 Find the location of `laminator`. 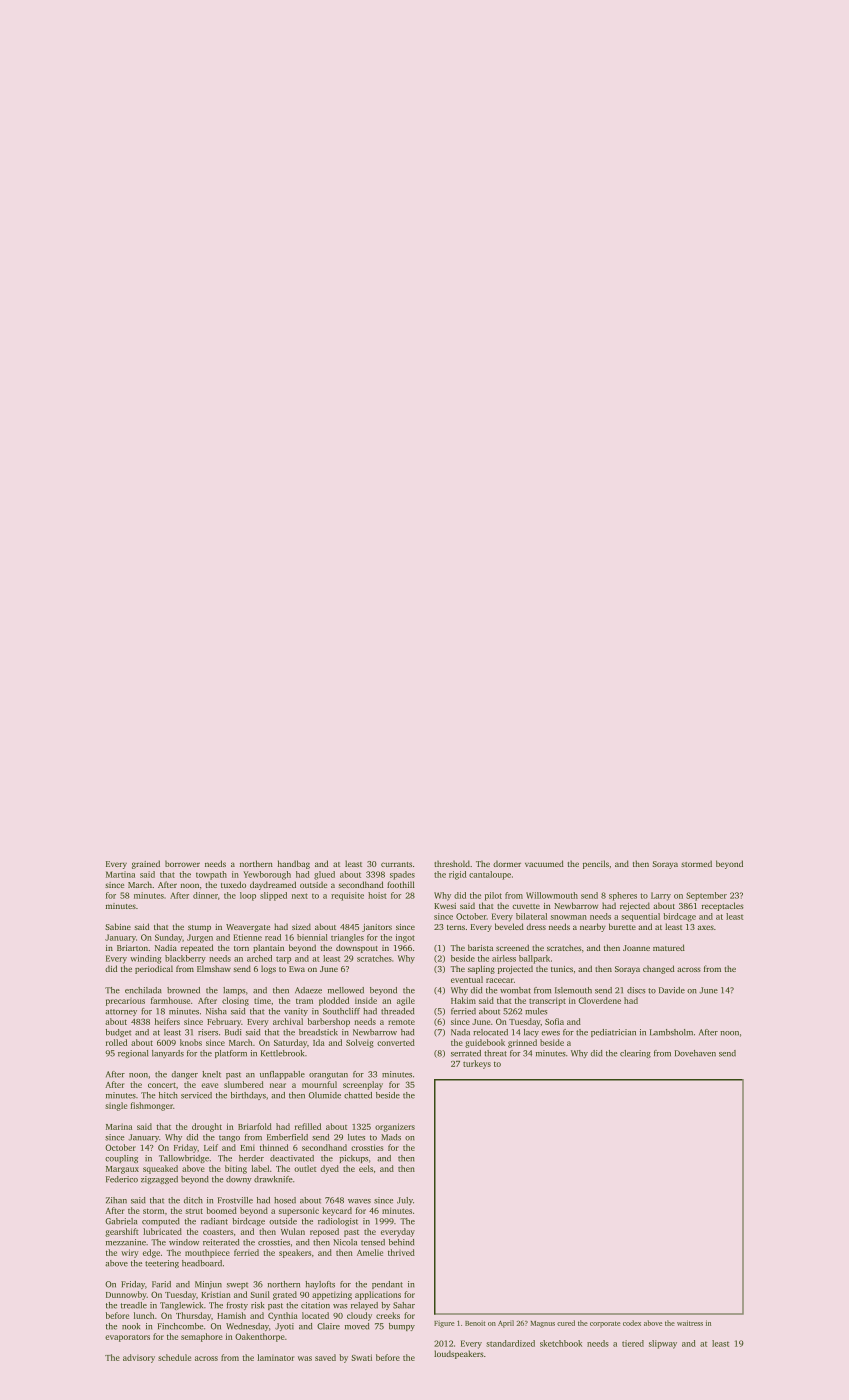

laminator is located at coordinates (275, 1357).
